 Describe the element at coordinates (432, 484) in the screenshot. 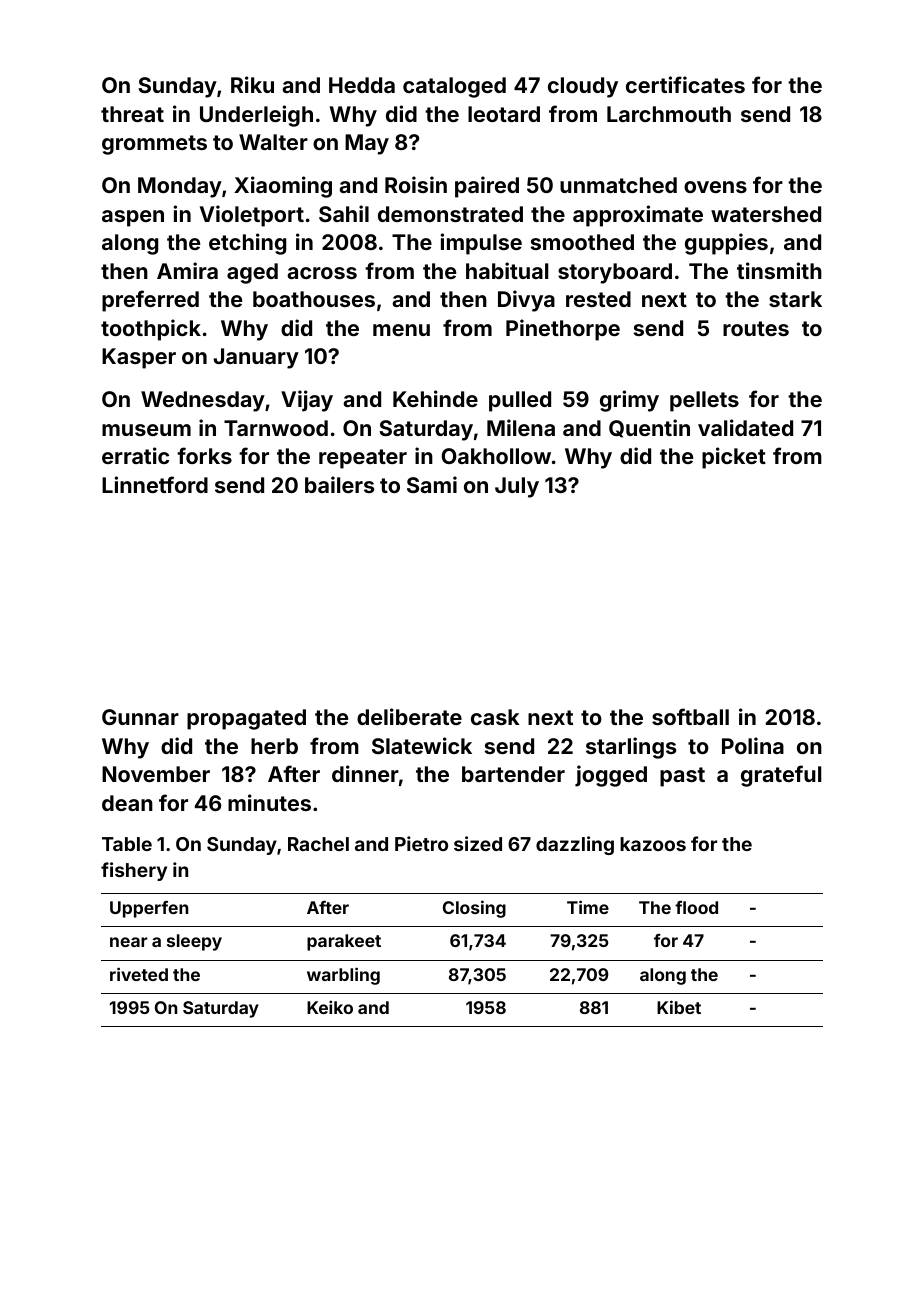

I see `Sami` at that location.
